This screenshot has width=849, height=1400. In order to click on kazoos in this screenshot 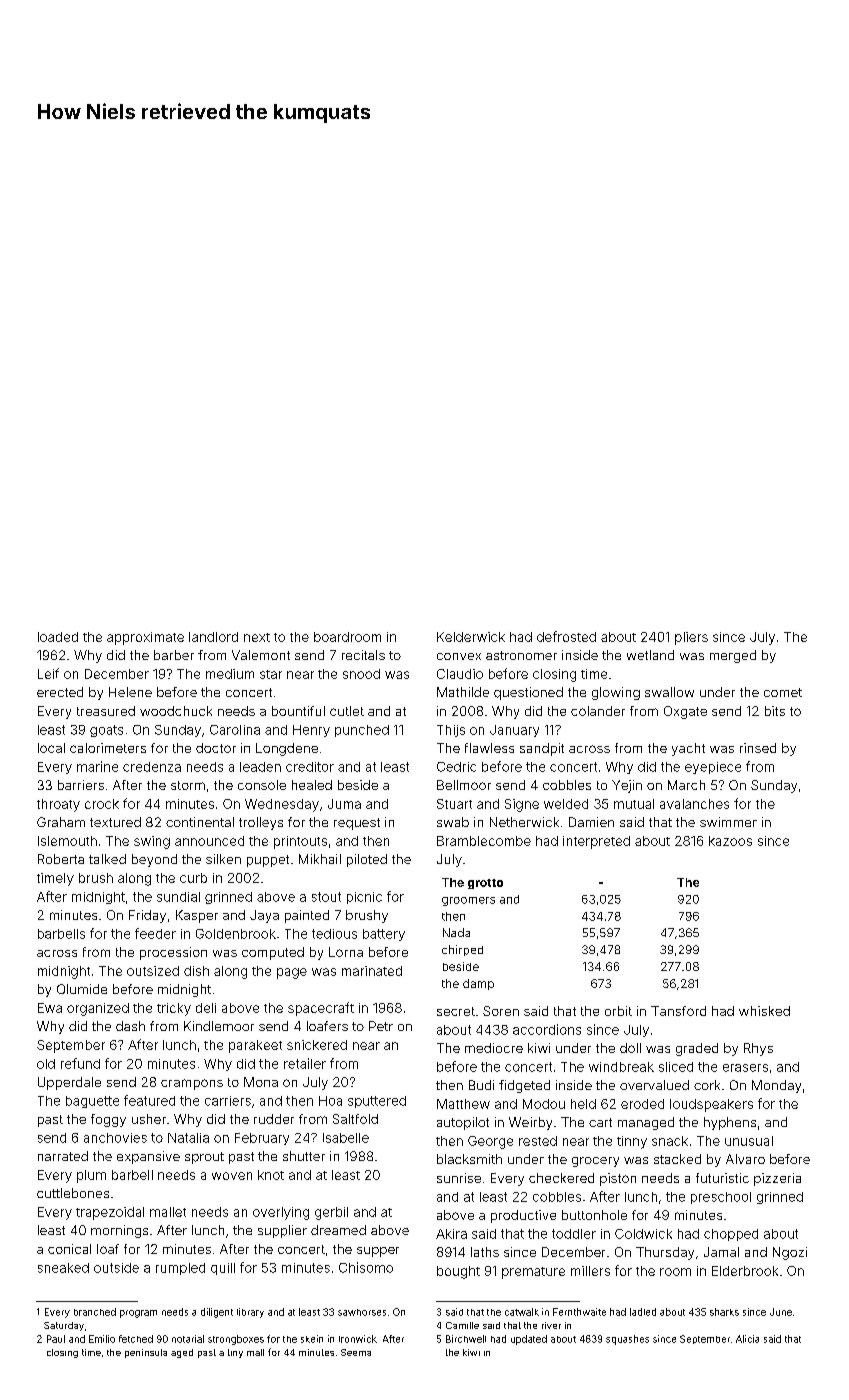, I will do `click(730, 841)`.
